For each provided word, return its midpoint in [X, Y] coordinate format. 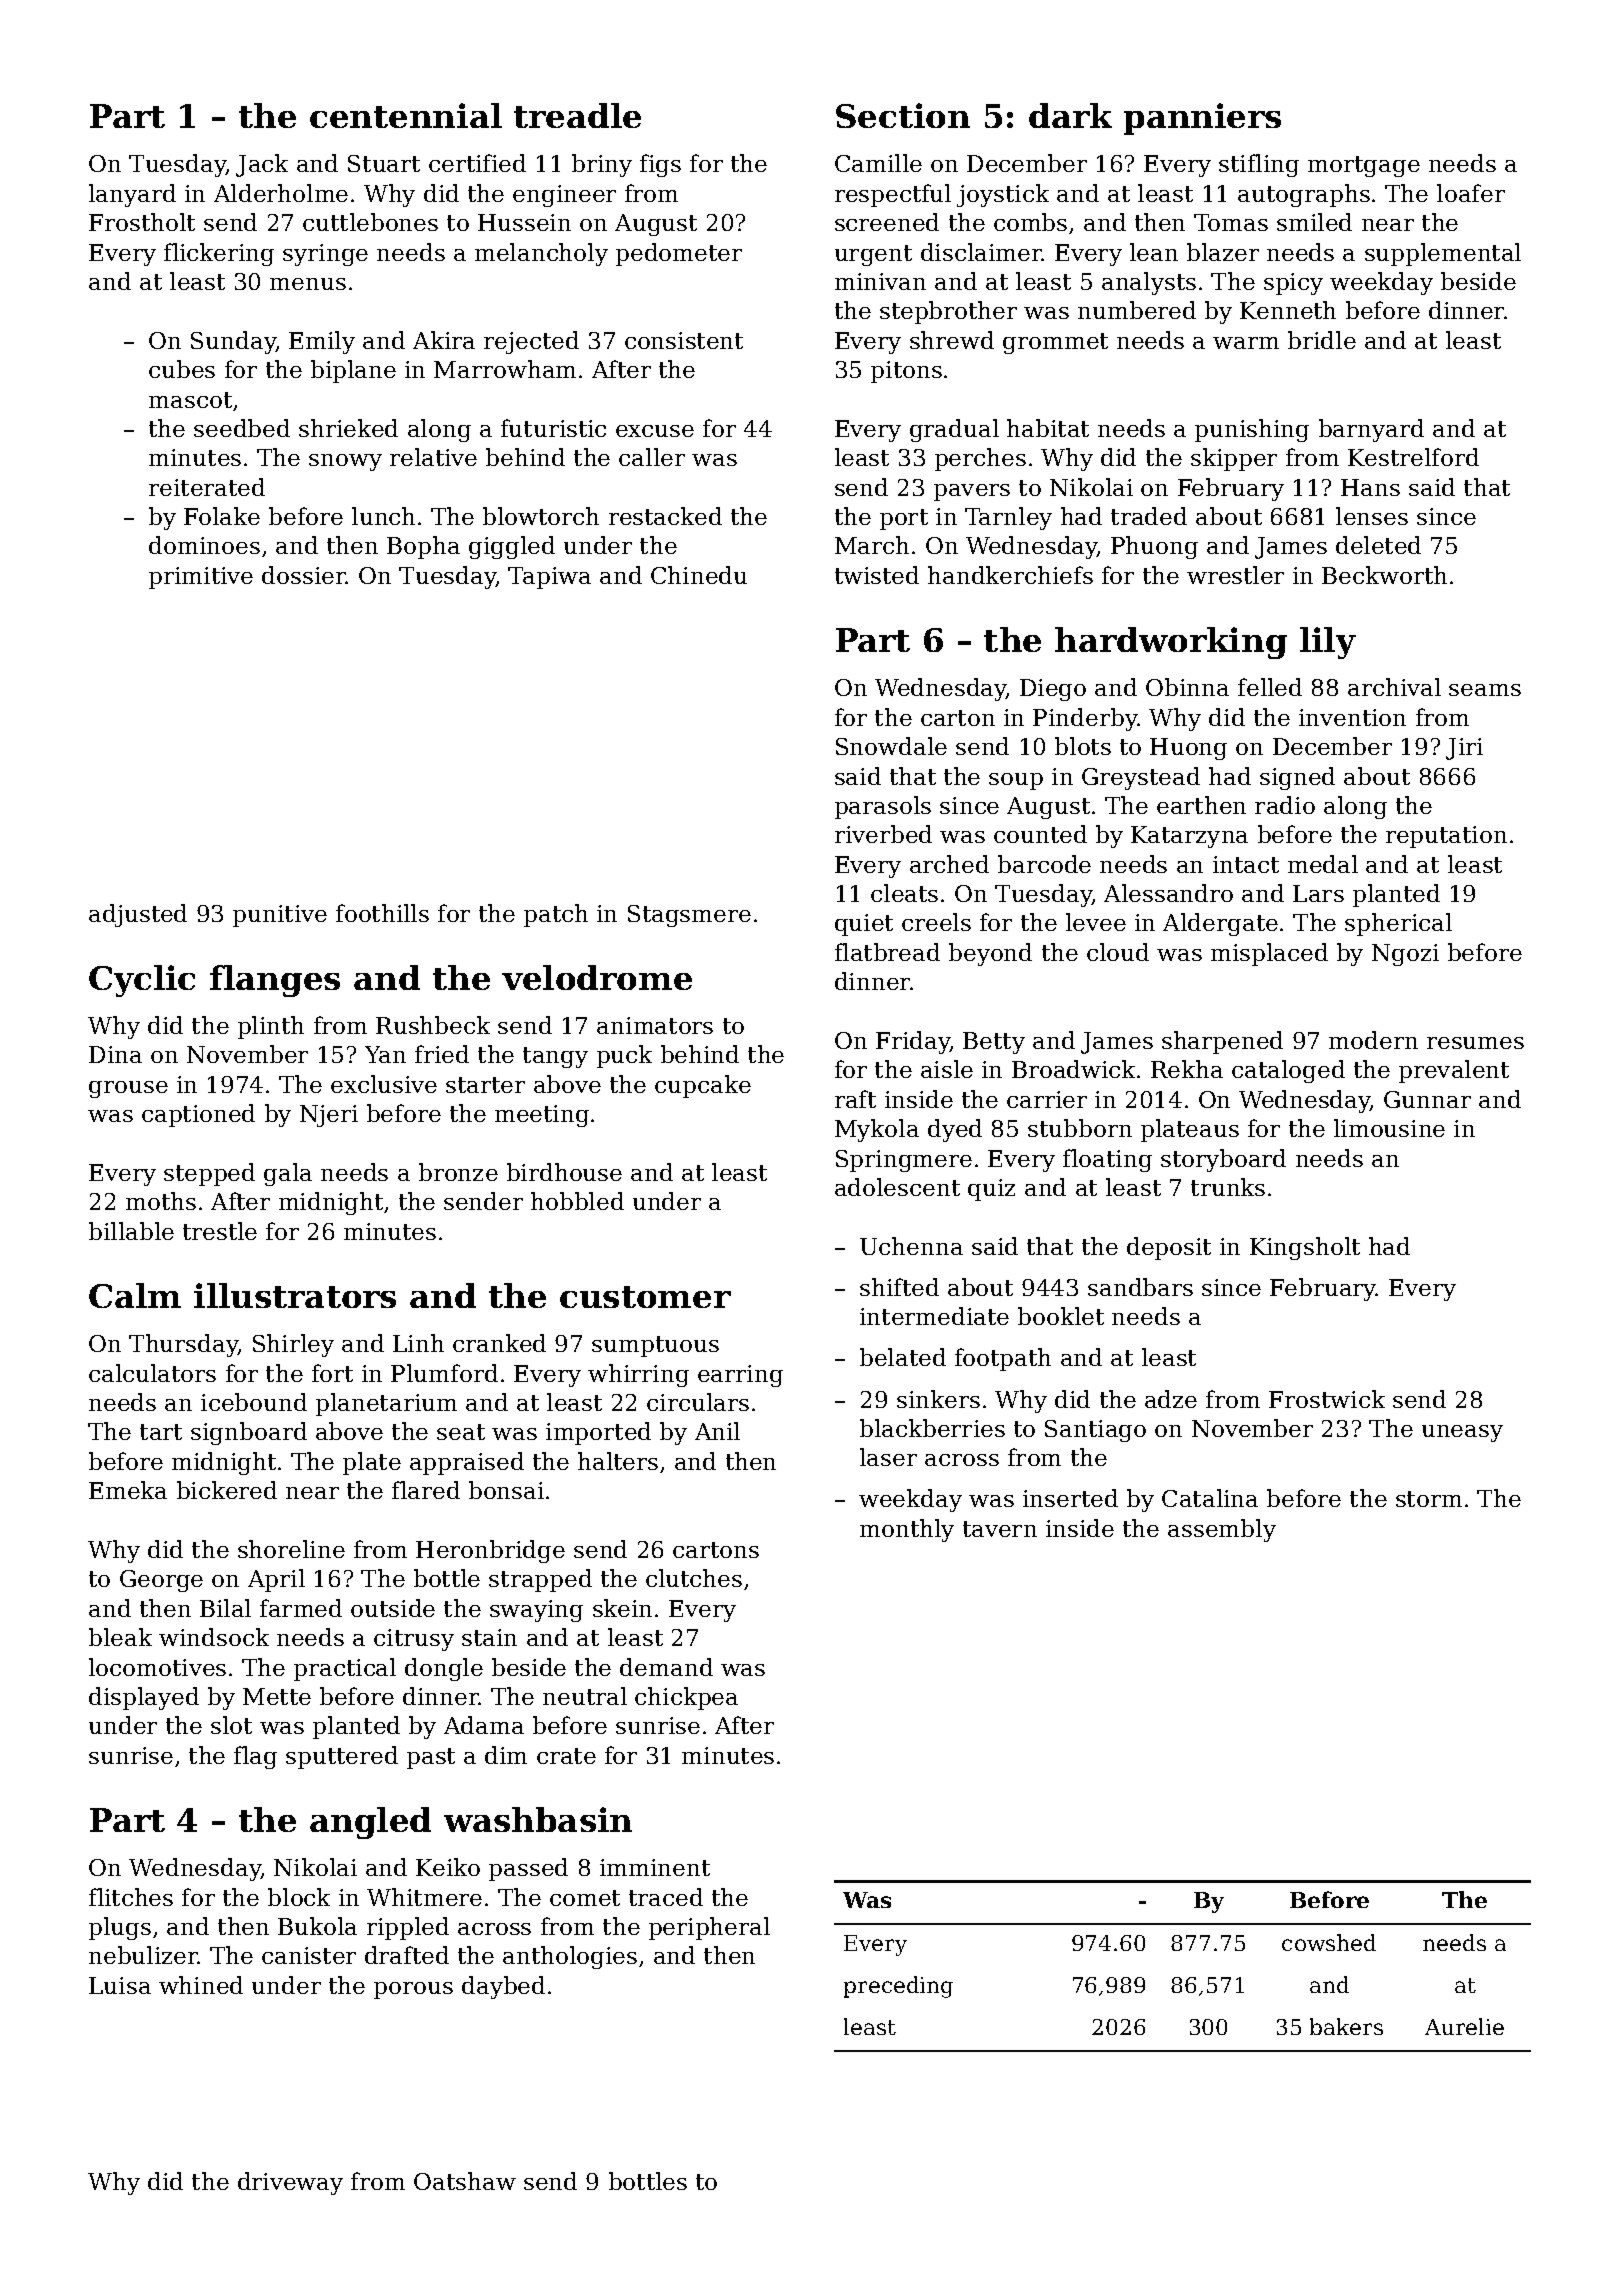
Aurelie [1464, 2026]
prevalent [1454, 1071]
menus [308, 284]
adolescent [897, 1187]
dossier [304, 575]
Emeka [128, 1490]
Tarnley [1008, 518]
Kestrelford [1413, 457]
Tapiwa [549, 578]
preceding [898, 1987]
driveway [290, 2183]
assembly [1222, 1530]
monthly [907, 1530]
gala [288, 1174]
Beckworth [1384, 575]
